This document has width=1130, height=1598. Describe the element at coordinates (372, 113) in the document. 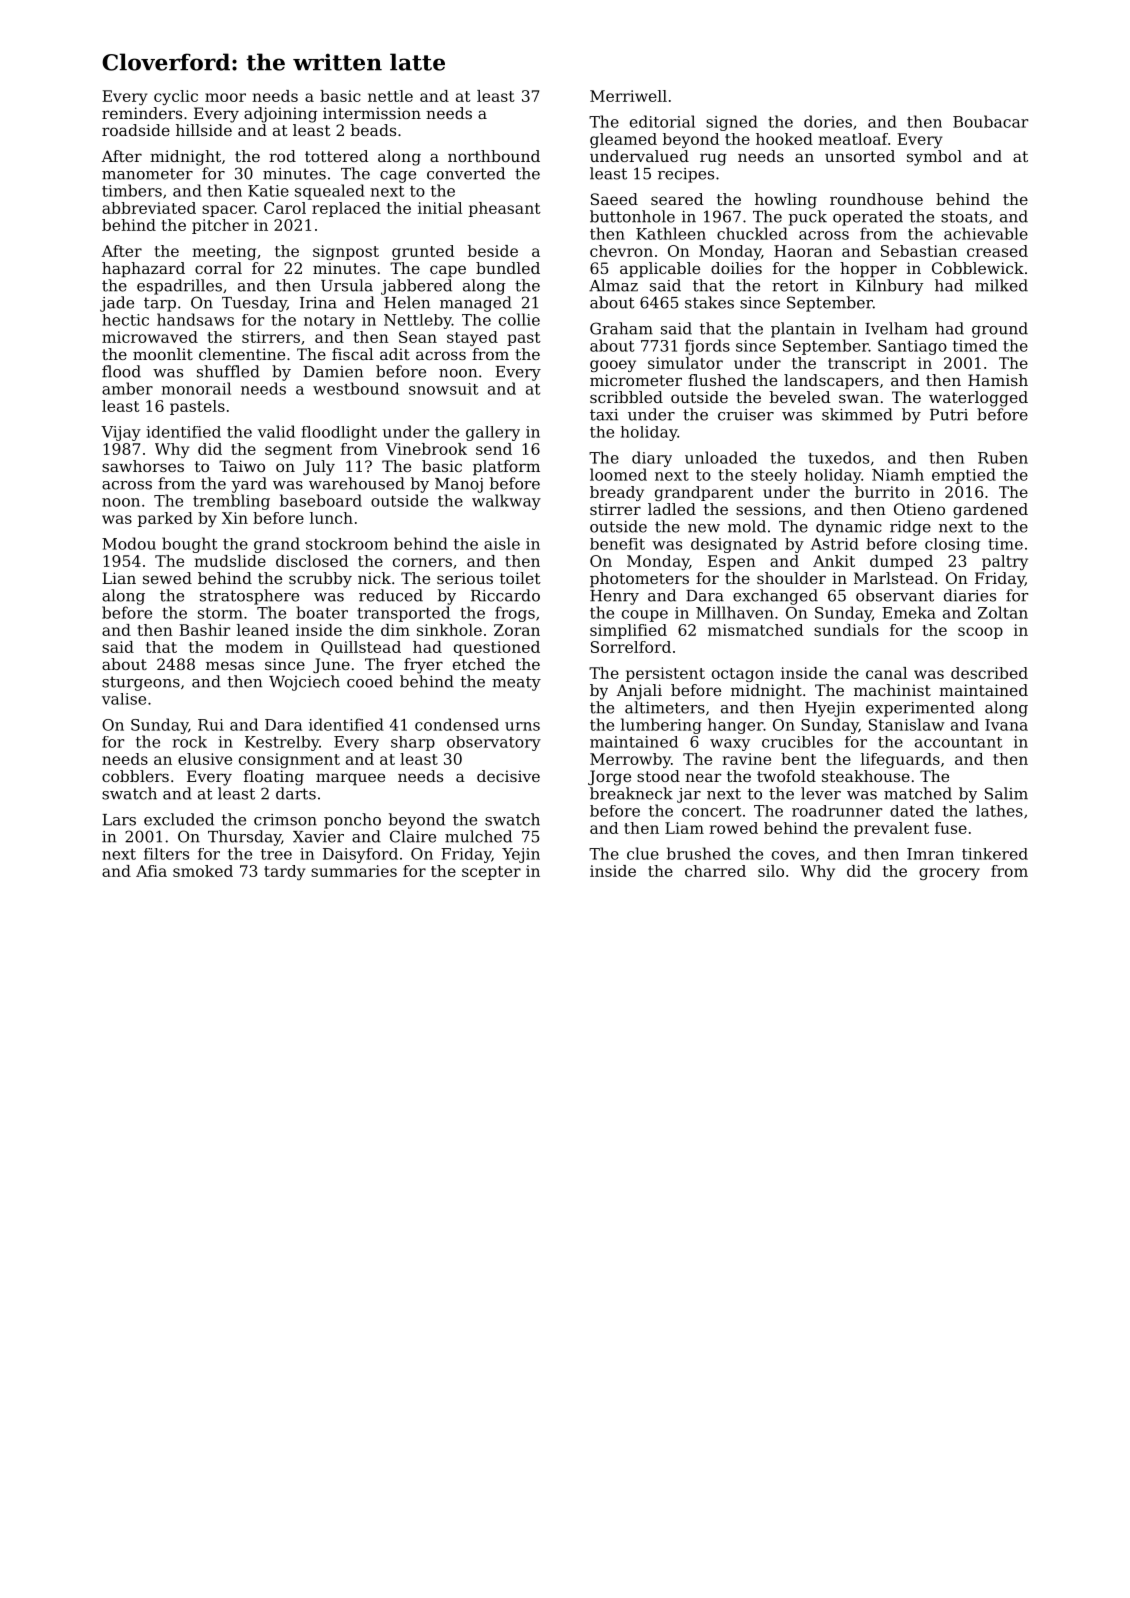

I see `intermission` at that location.
